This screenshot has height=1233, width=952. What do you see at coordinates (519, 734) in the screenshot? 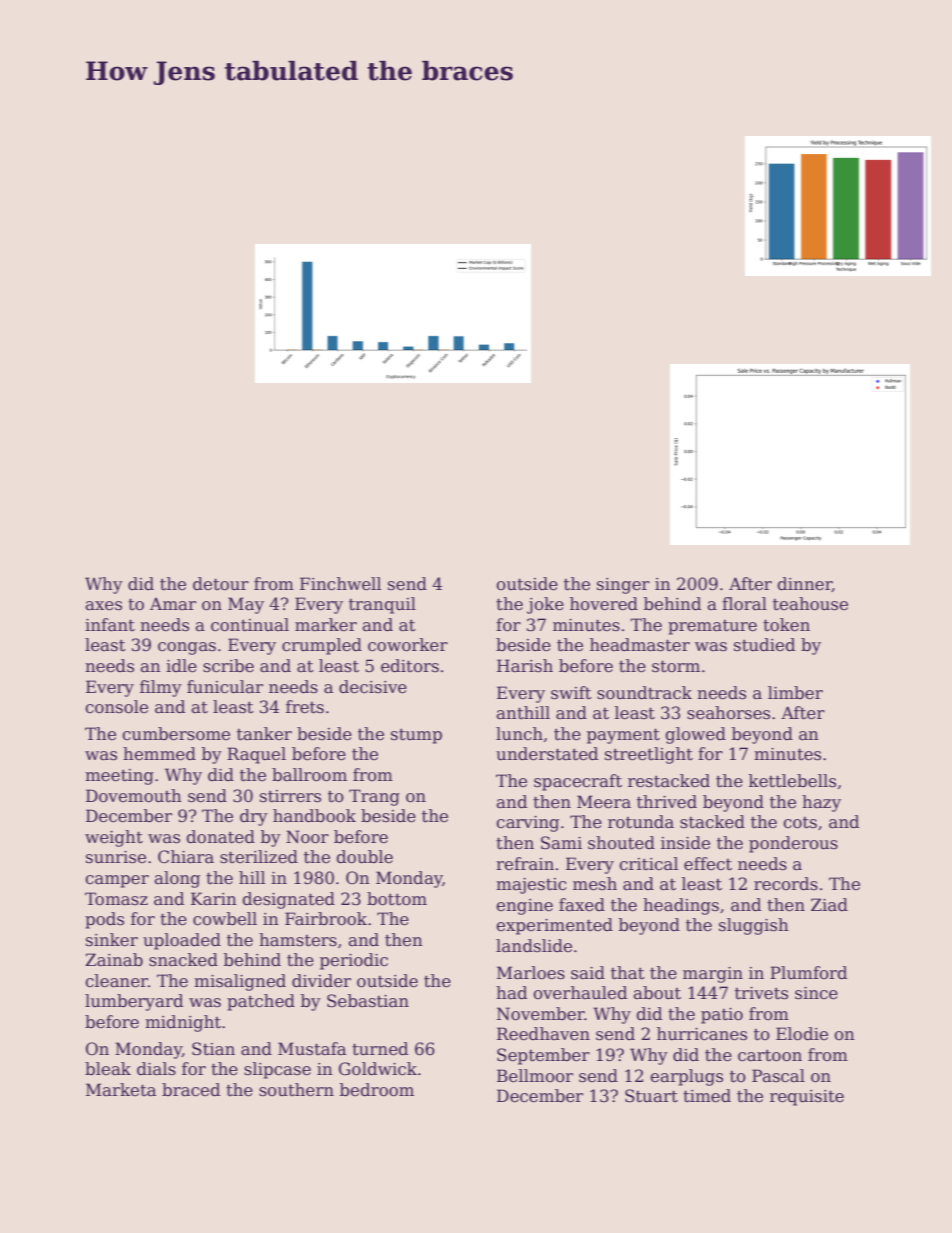
I see `lunch` at bounding box center [519, 734].
